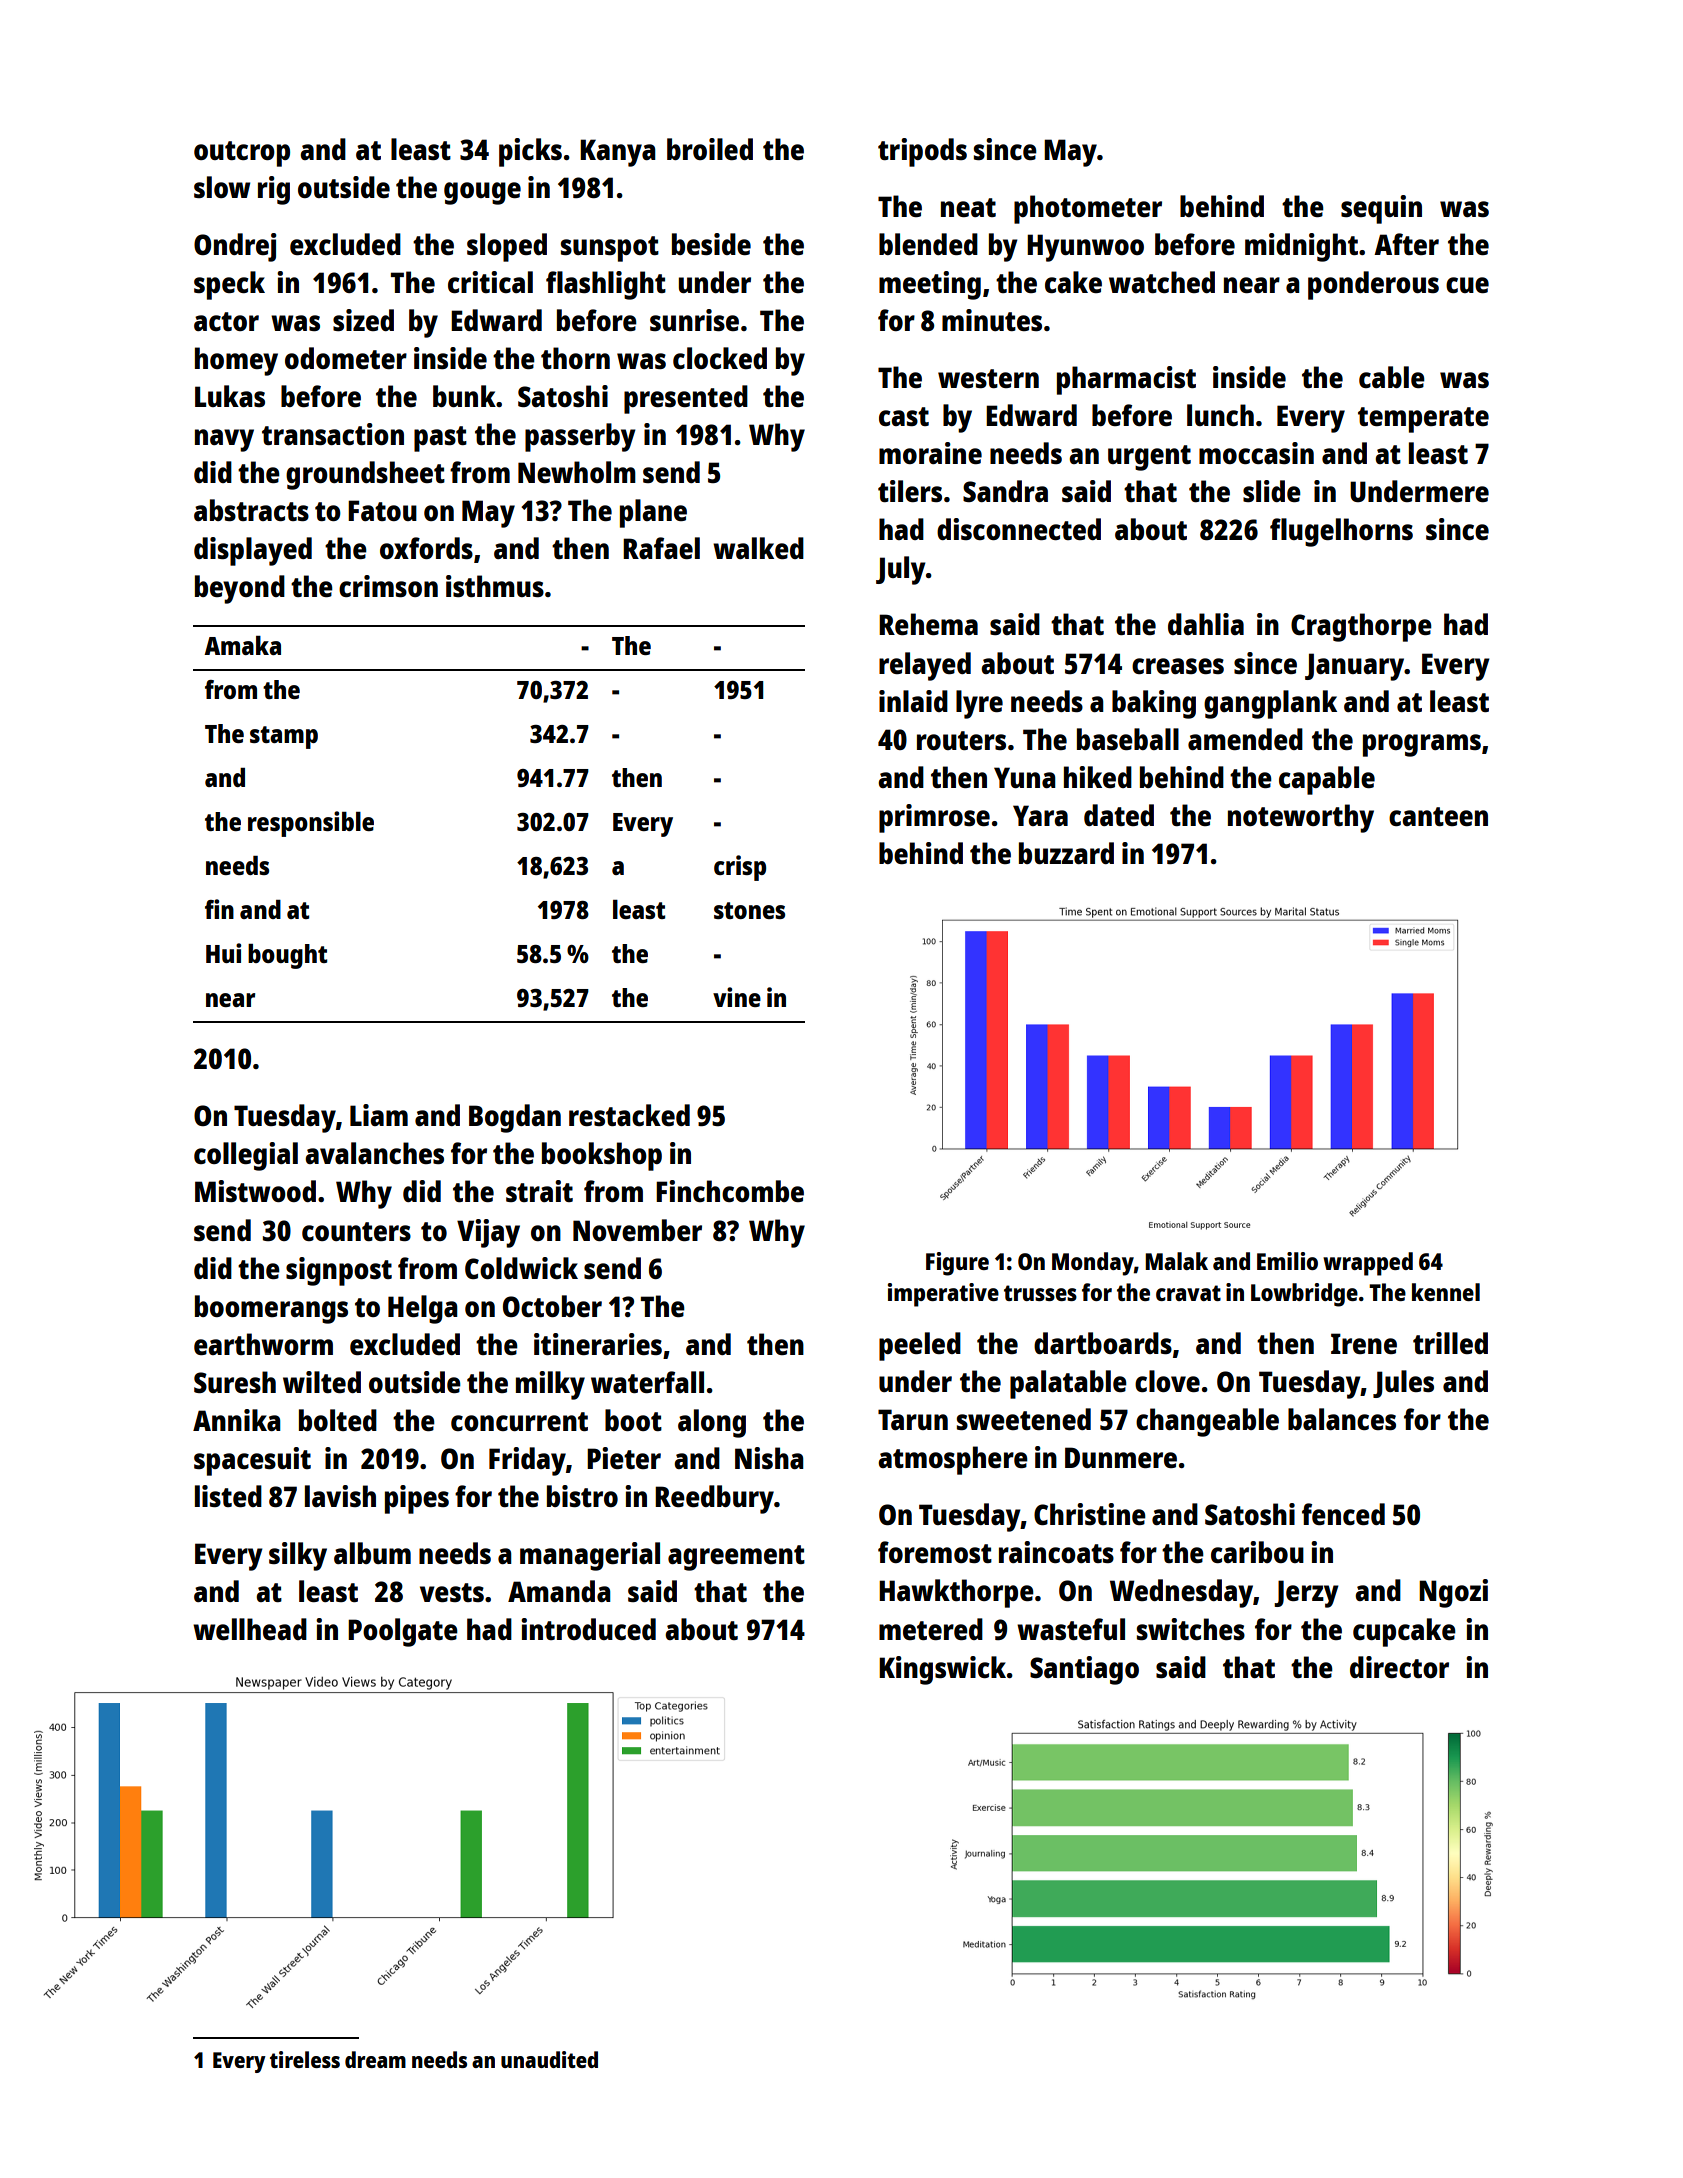  What do you see at coordinates (1446, 1292) in the screenshot?
I see `kennel` at bounding box center [1446, 1292].
